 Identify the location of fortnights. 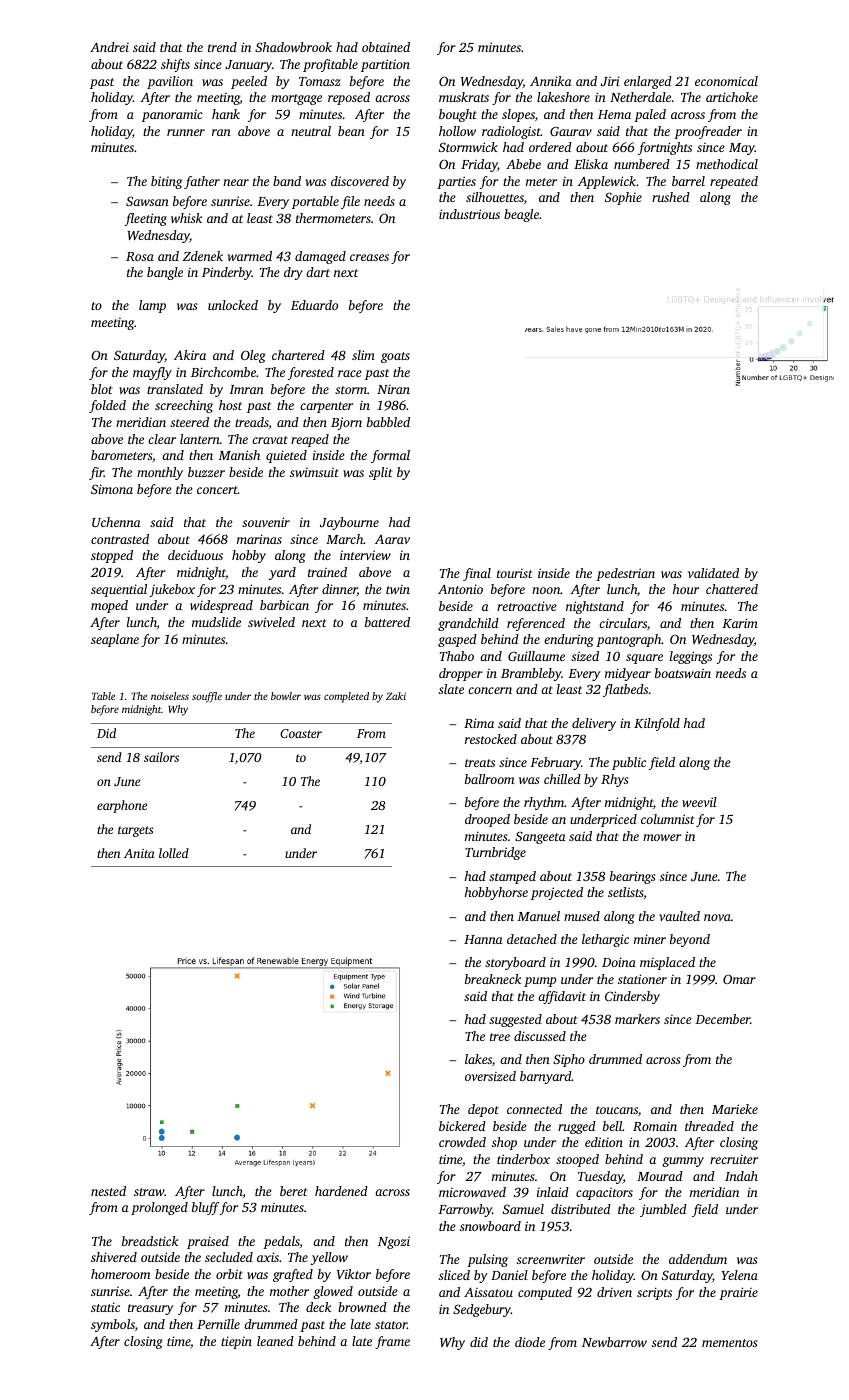
(665, 148).
